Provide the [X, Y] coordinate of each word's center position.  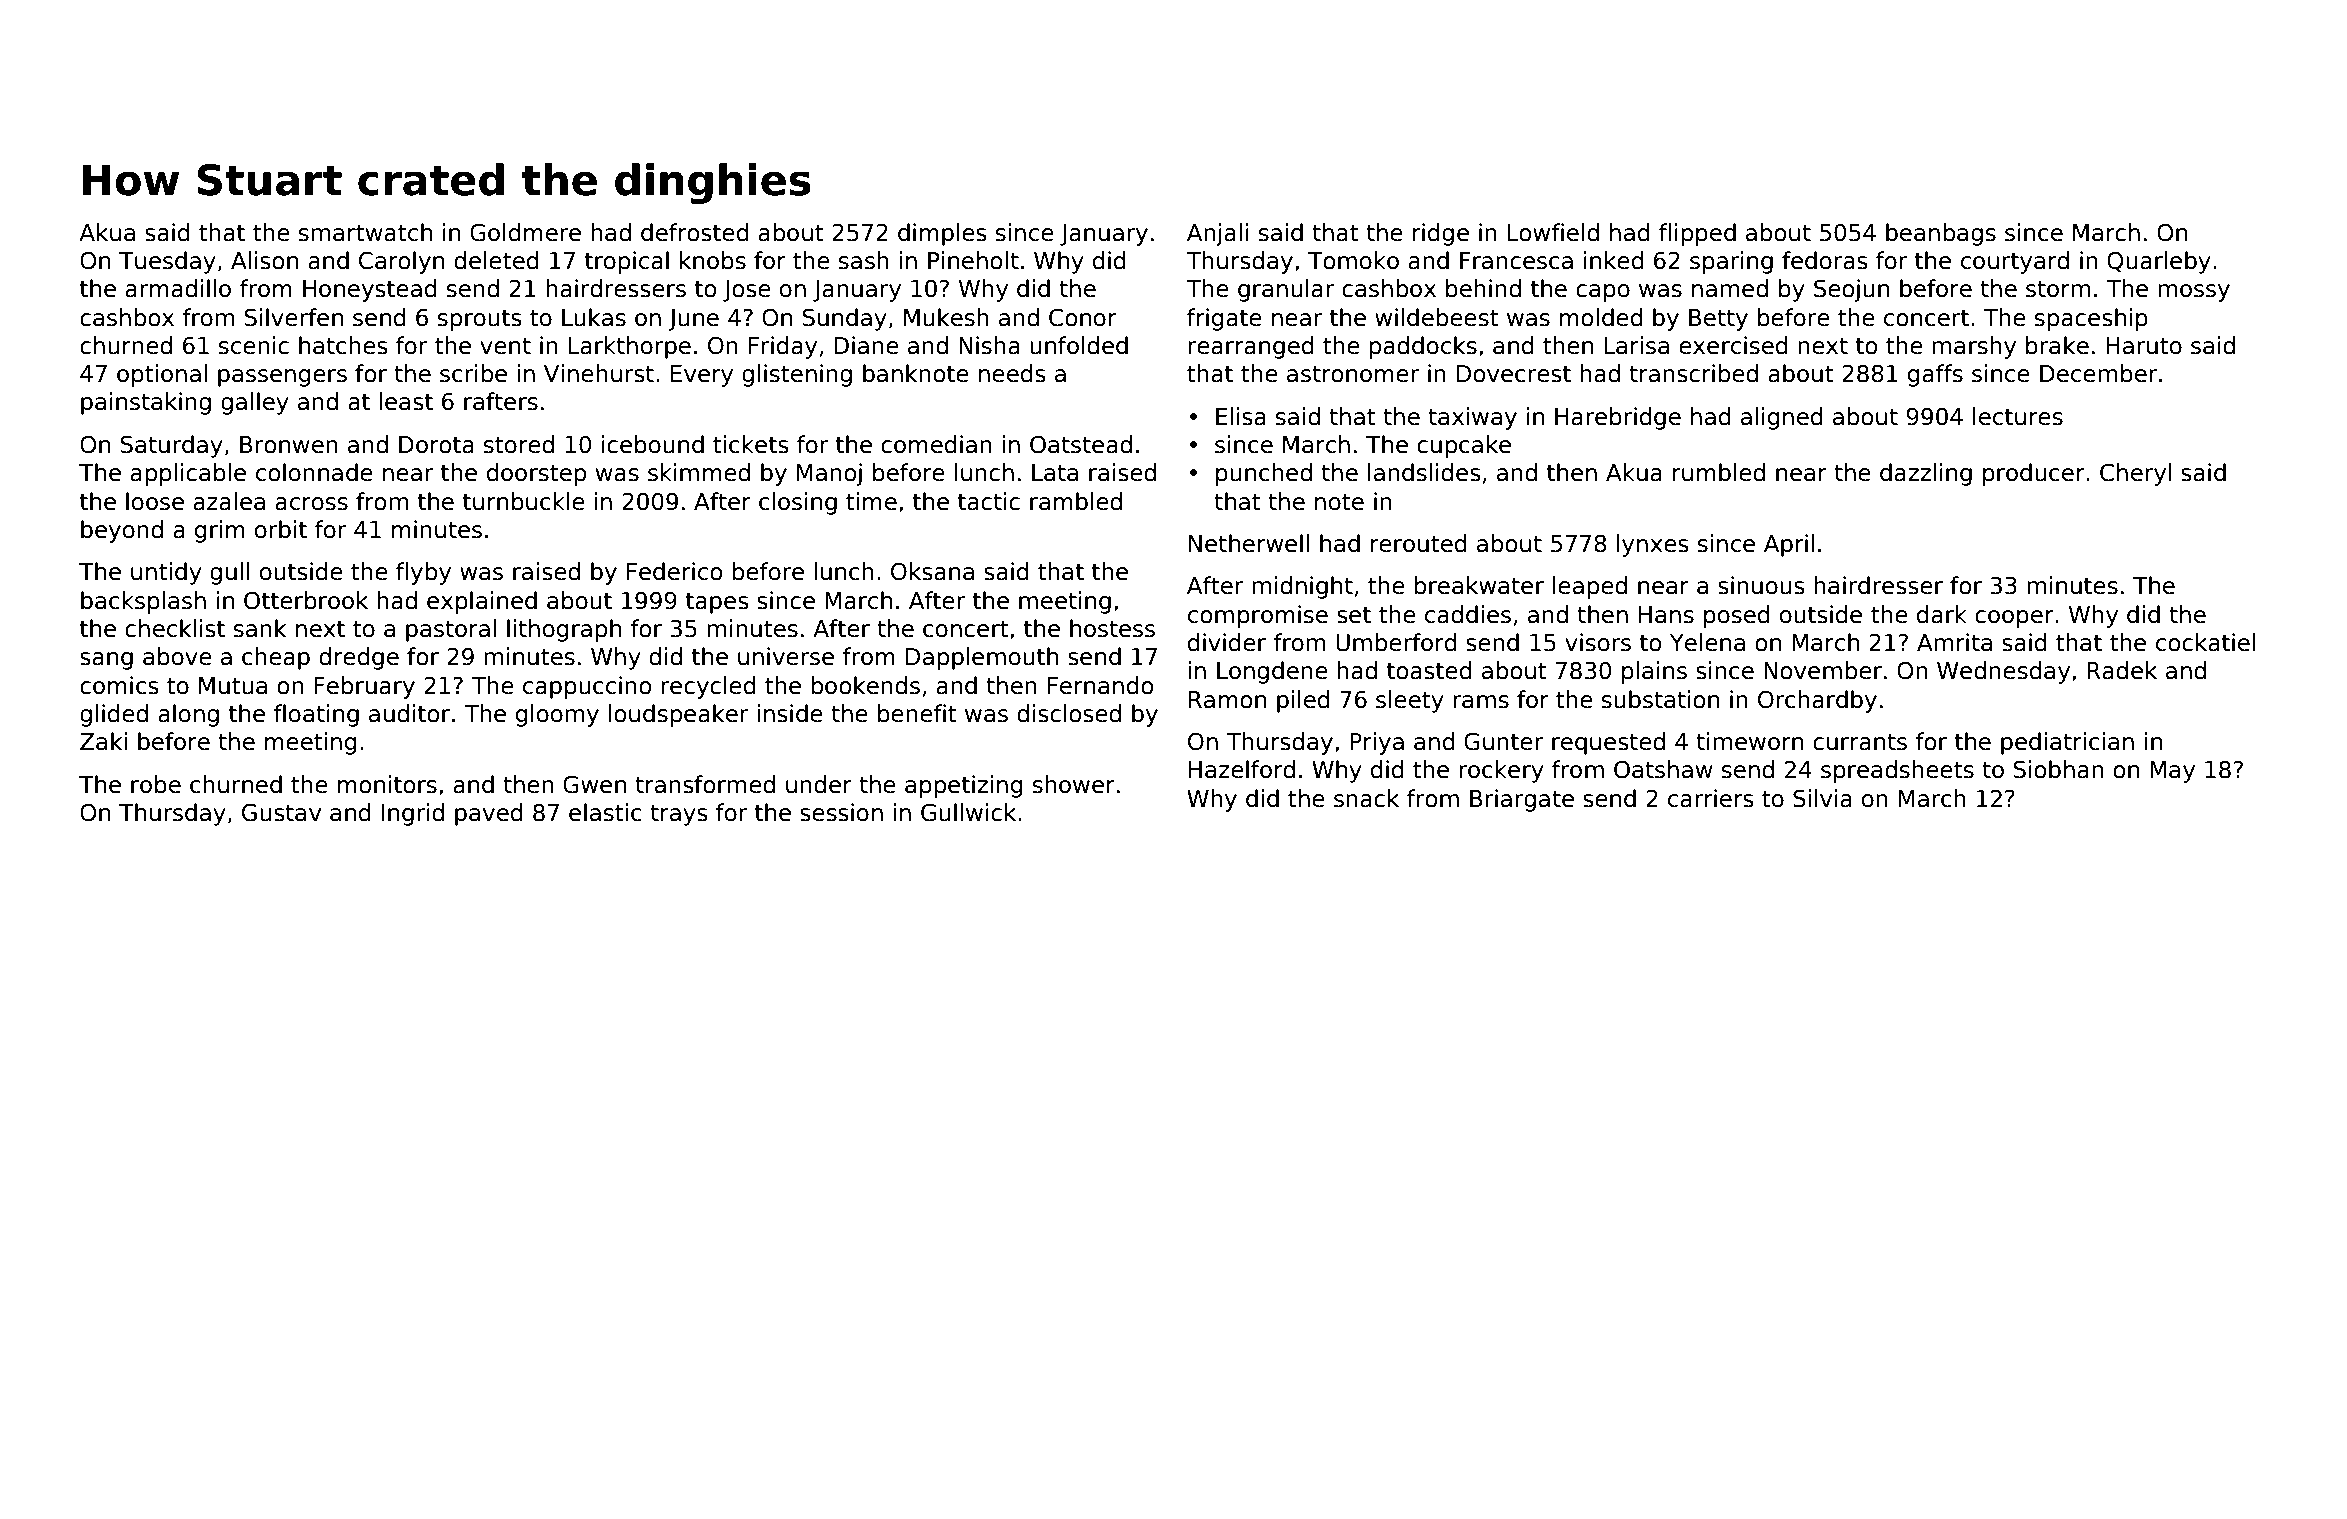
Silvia [1822, 798]
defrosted [695, 232]
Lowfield [1553, 232]
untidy [166, 573]
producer [2034, 474]
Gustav [281, 812]
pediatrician [2067, 743]
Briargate [1522, 800]
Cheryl [2135, 474]
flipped [1697, 234]
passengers [282, 378]
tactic [989, 501]
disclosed [1069, 713]
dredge [359, 658]
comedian [936, 444]
